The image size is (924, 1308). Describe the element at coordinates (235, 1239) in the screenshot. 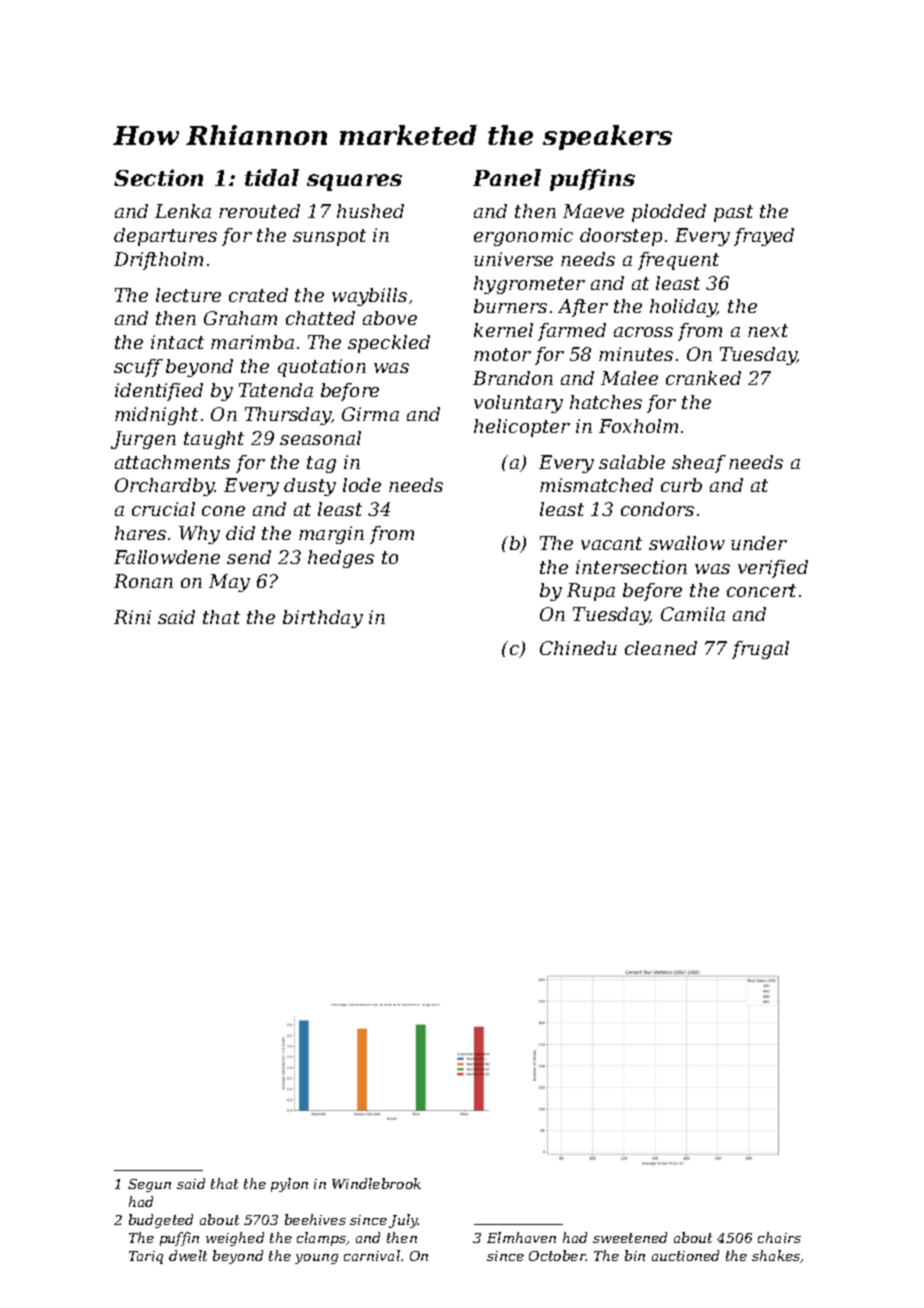

I see `weighed` at that location.
